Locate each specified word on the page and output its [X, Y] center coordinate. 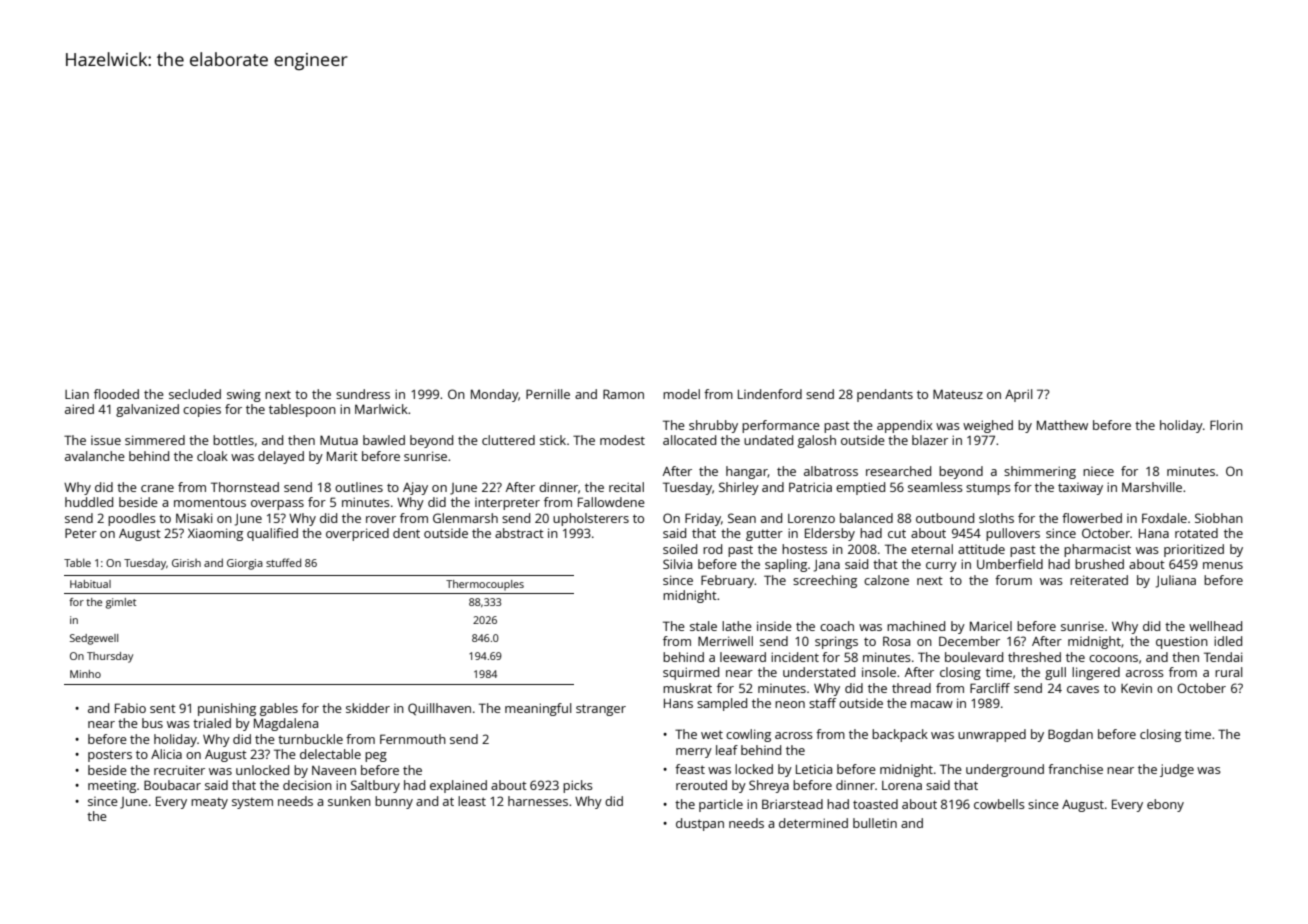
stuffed [283, 562]
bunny [394, 802]
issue [106, 440]
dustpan [700, 824]
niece [1098, 471]
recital [626, 487]
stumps [988, 489]
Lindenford [770, 394]
